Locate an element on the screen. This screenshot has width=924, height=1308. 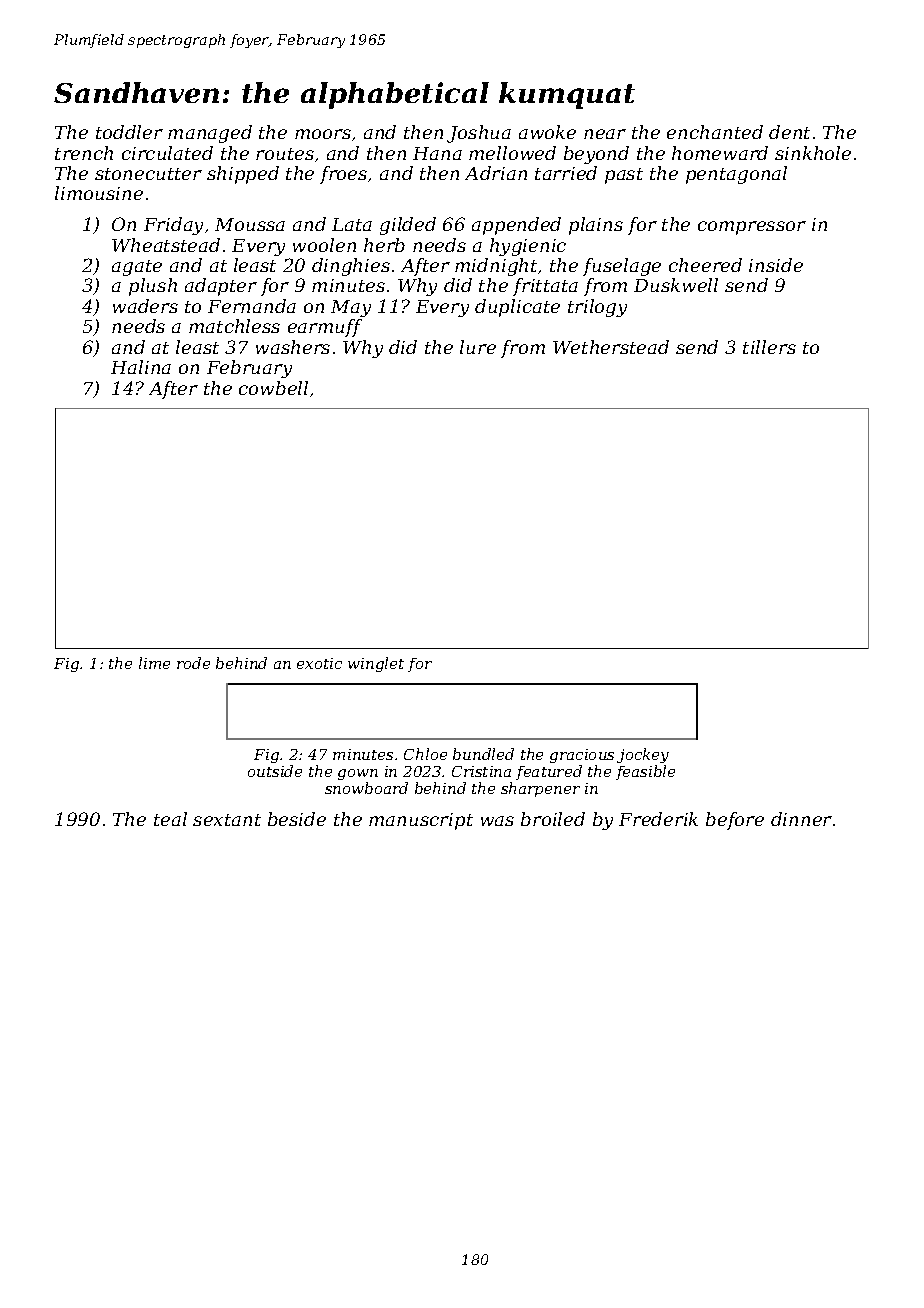
Joshua is located at coordinates (479, 134).
